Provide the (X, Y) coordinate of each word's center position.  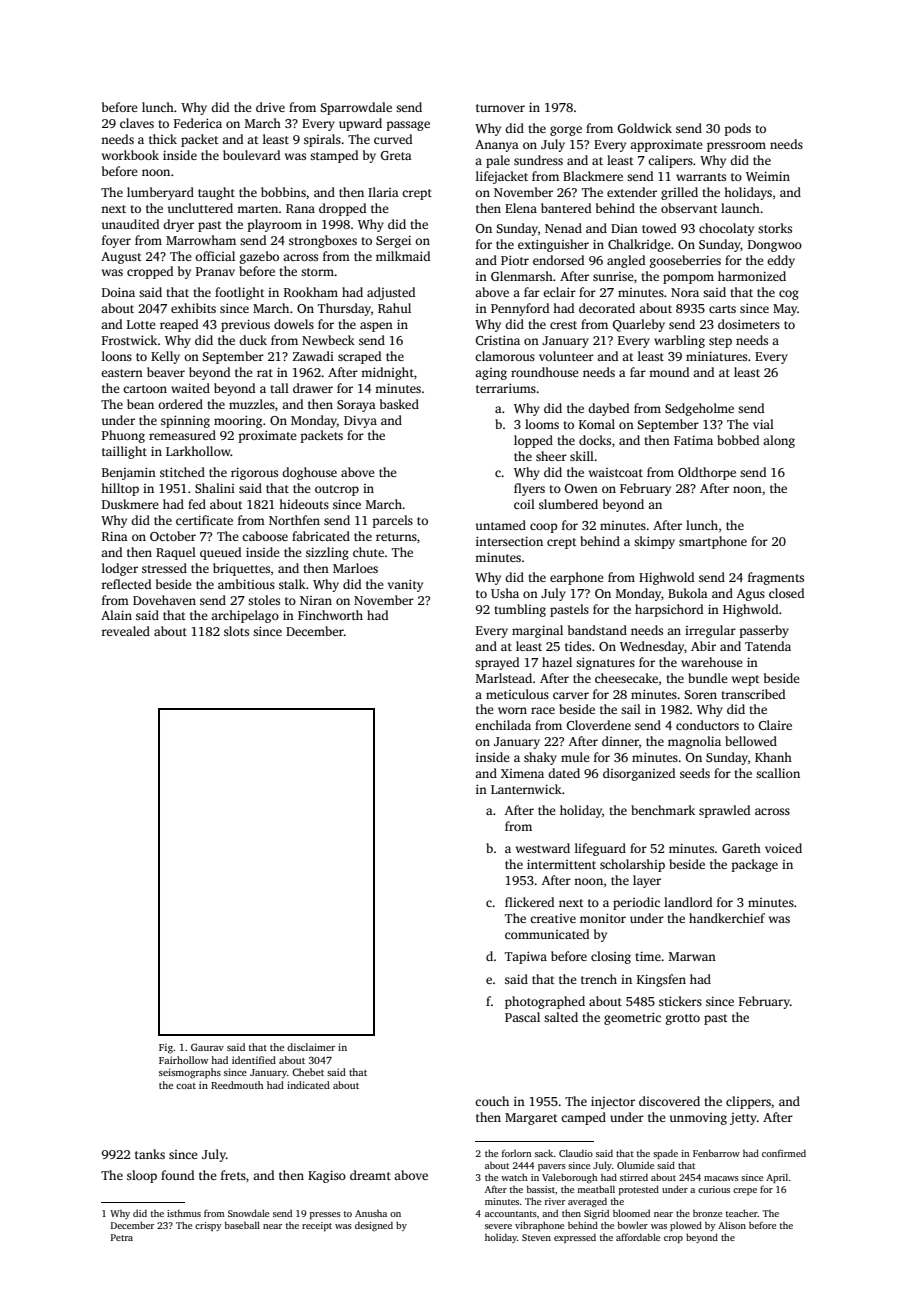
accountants (511, 1214)
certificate (204, 520)
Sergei (393, 241)
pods (738, 129)
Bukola (688, 593)
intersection (509, 541)
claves (137, 123)
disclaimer (311, 1047)
